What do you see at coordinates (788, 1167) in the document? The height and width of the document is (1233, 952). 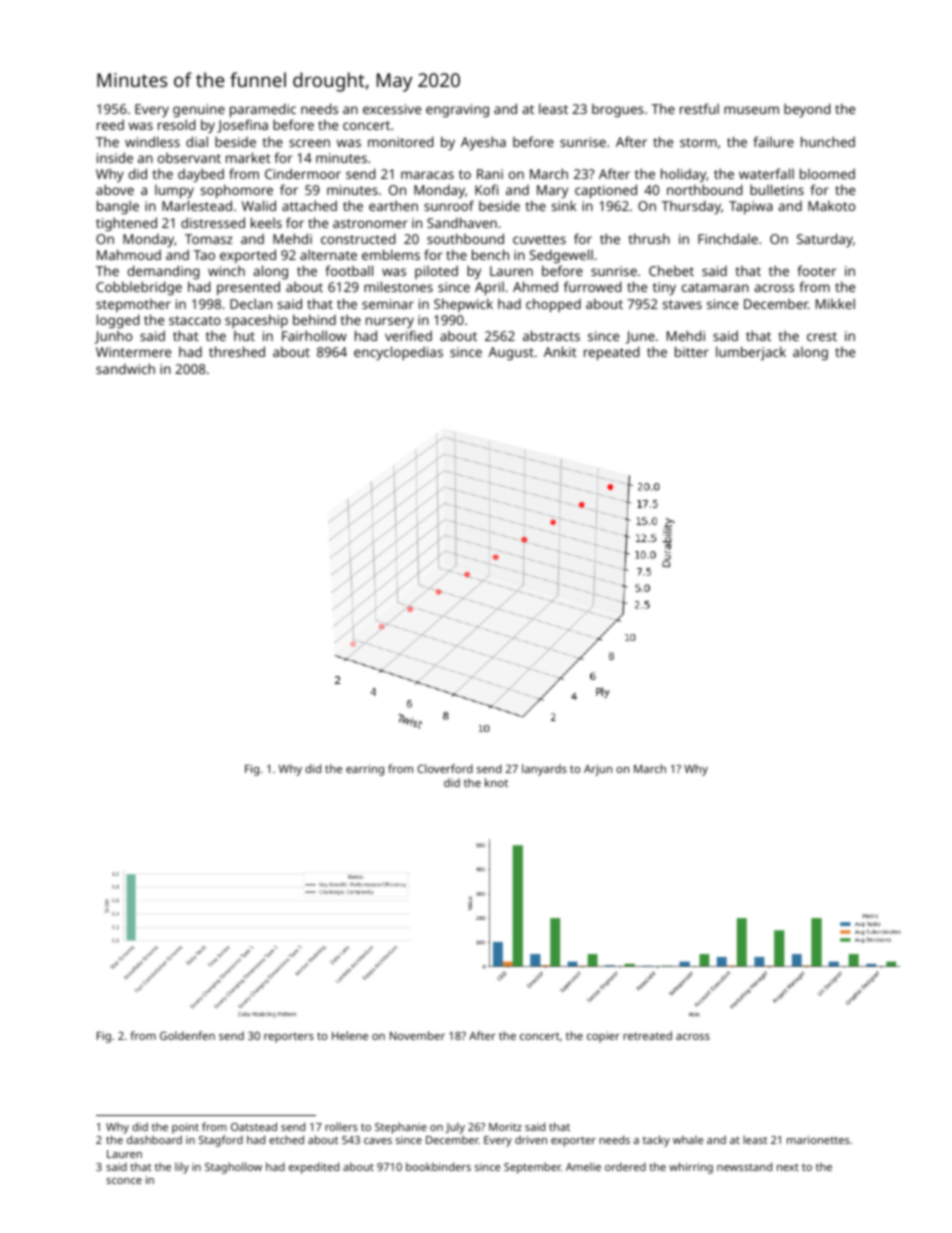 I see `next` at bounding box center [788, 1167].
